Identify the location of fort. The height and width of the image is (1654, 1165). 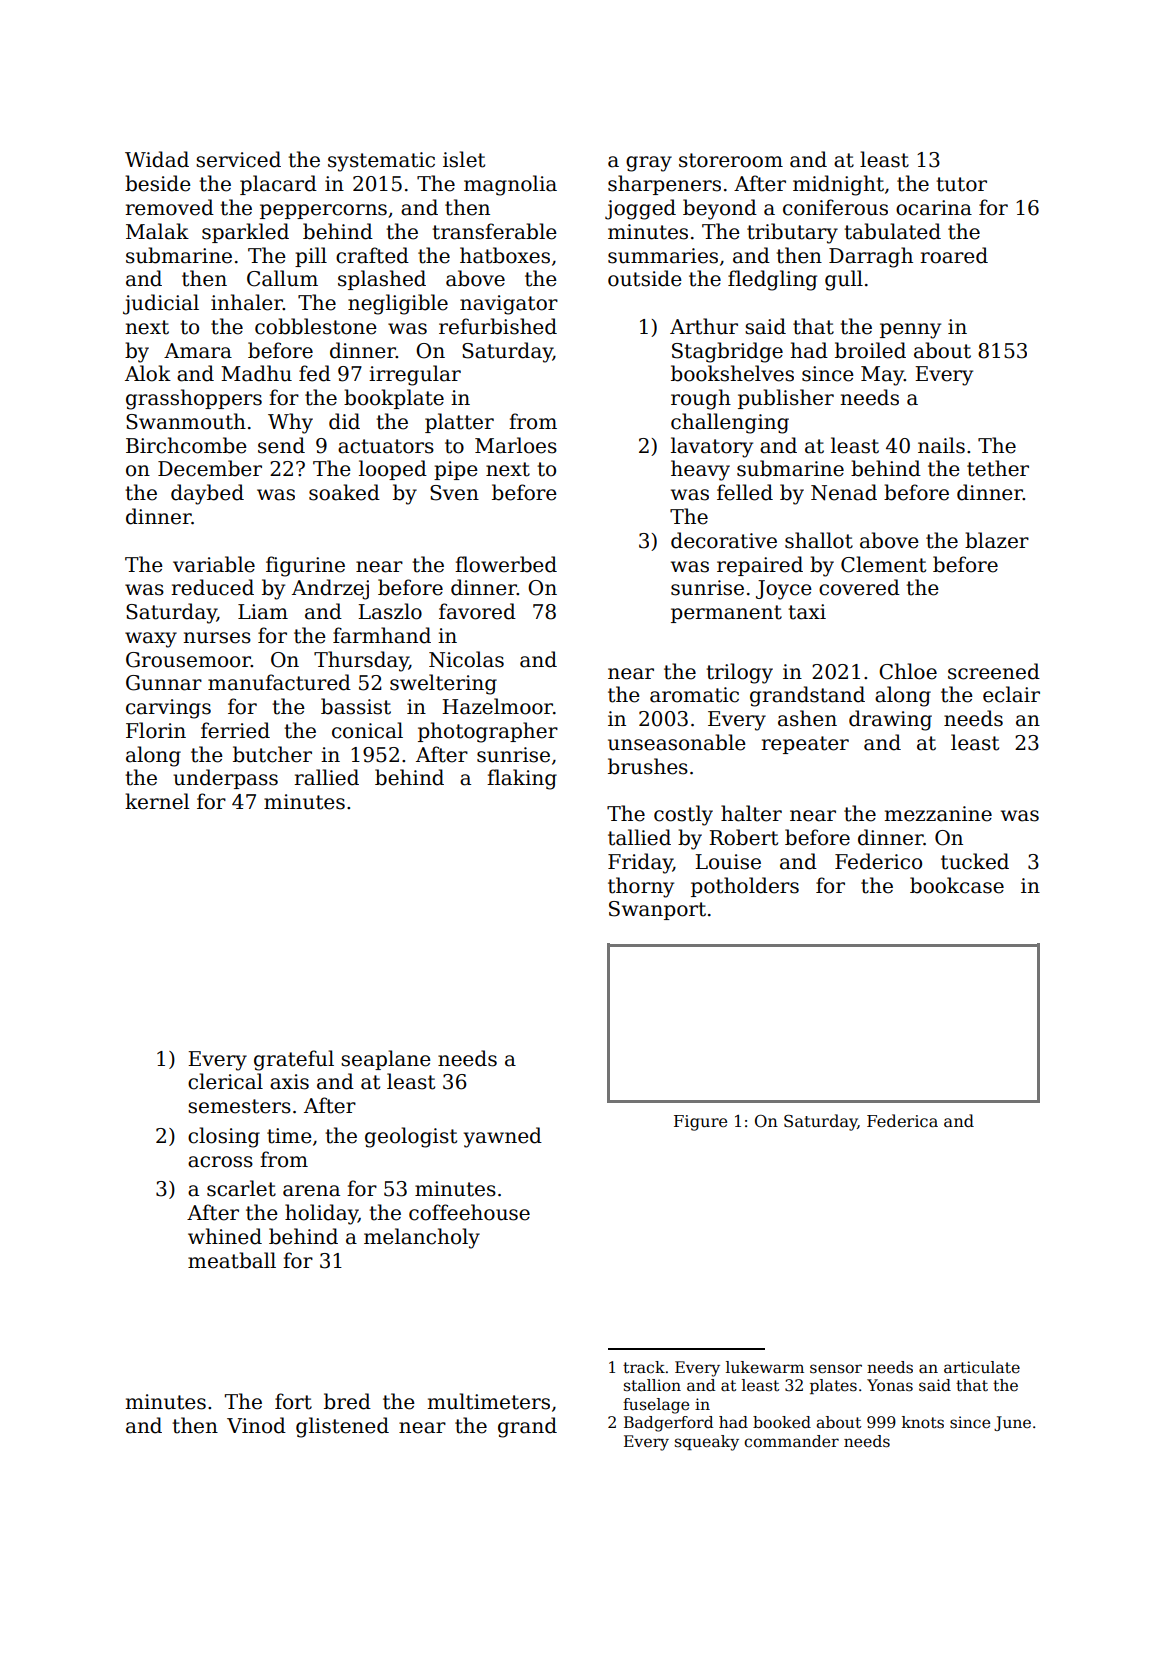
(293, 1401).
